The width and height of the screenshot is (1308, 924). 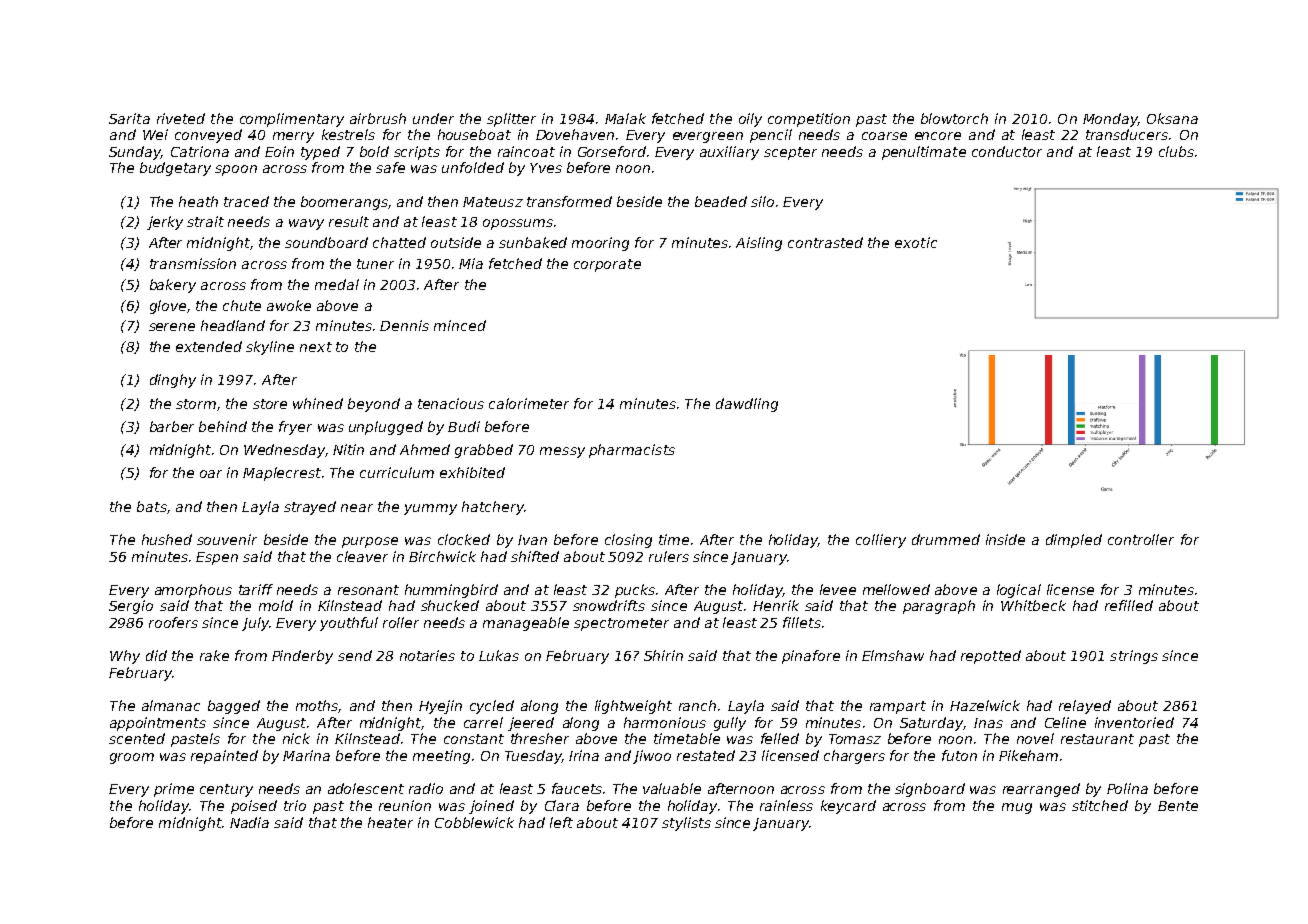 I want to click on dimpled, so click(x=1074, y=541).
